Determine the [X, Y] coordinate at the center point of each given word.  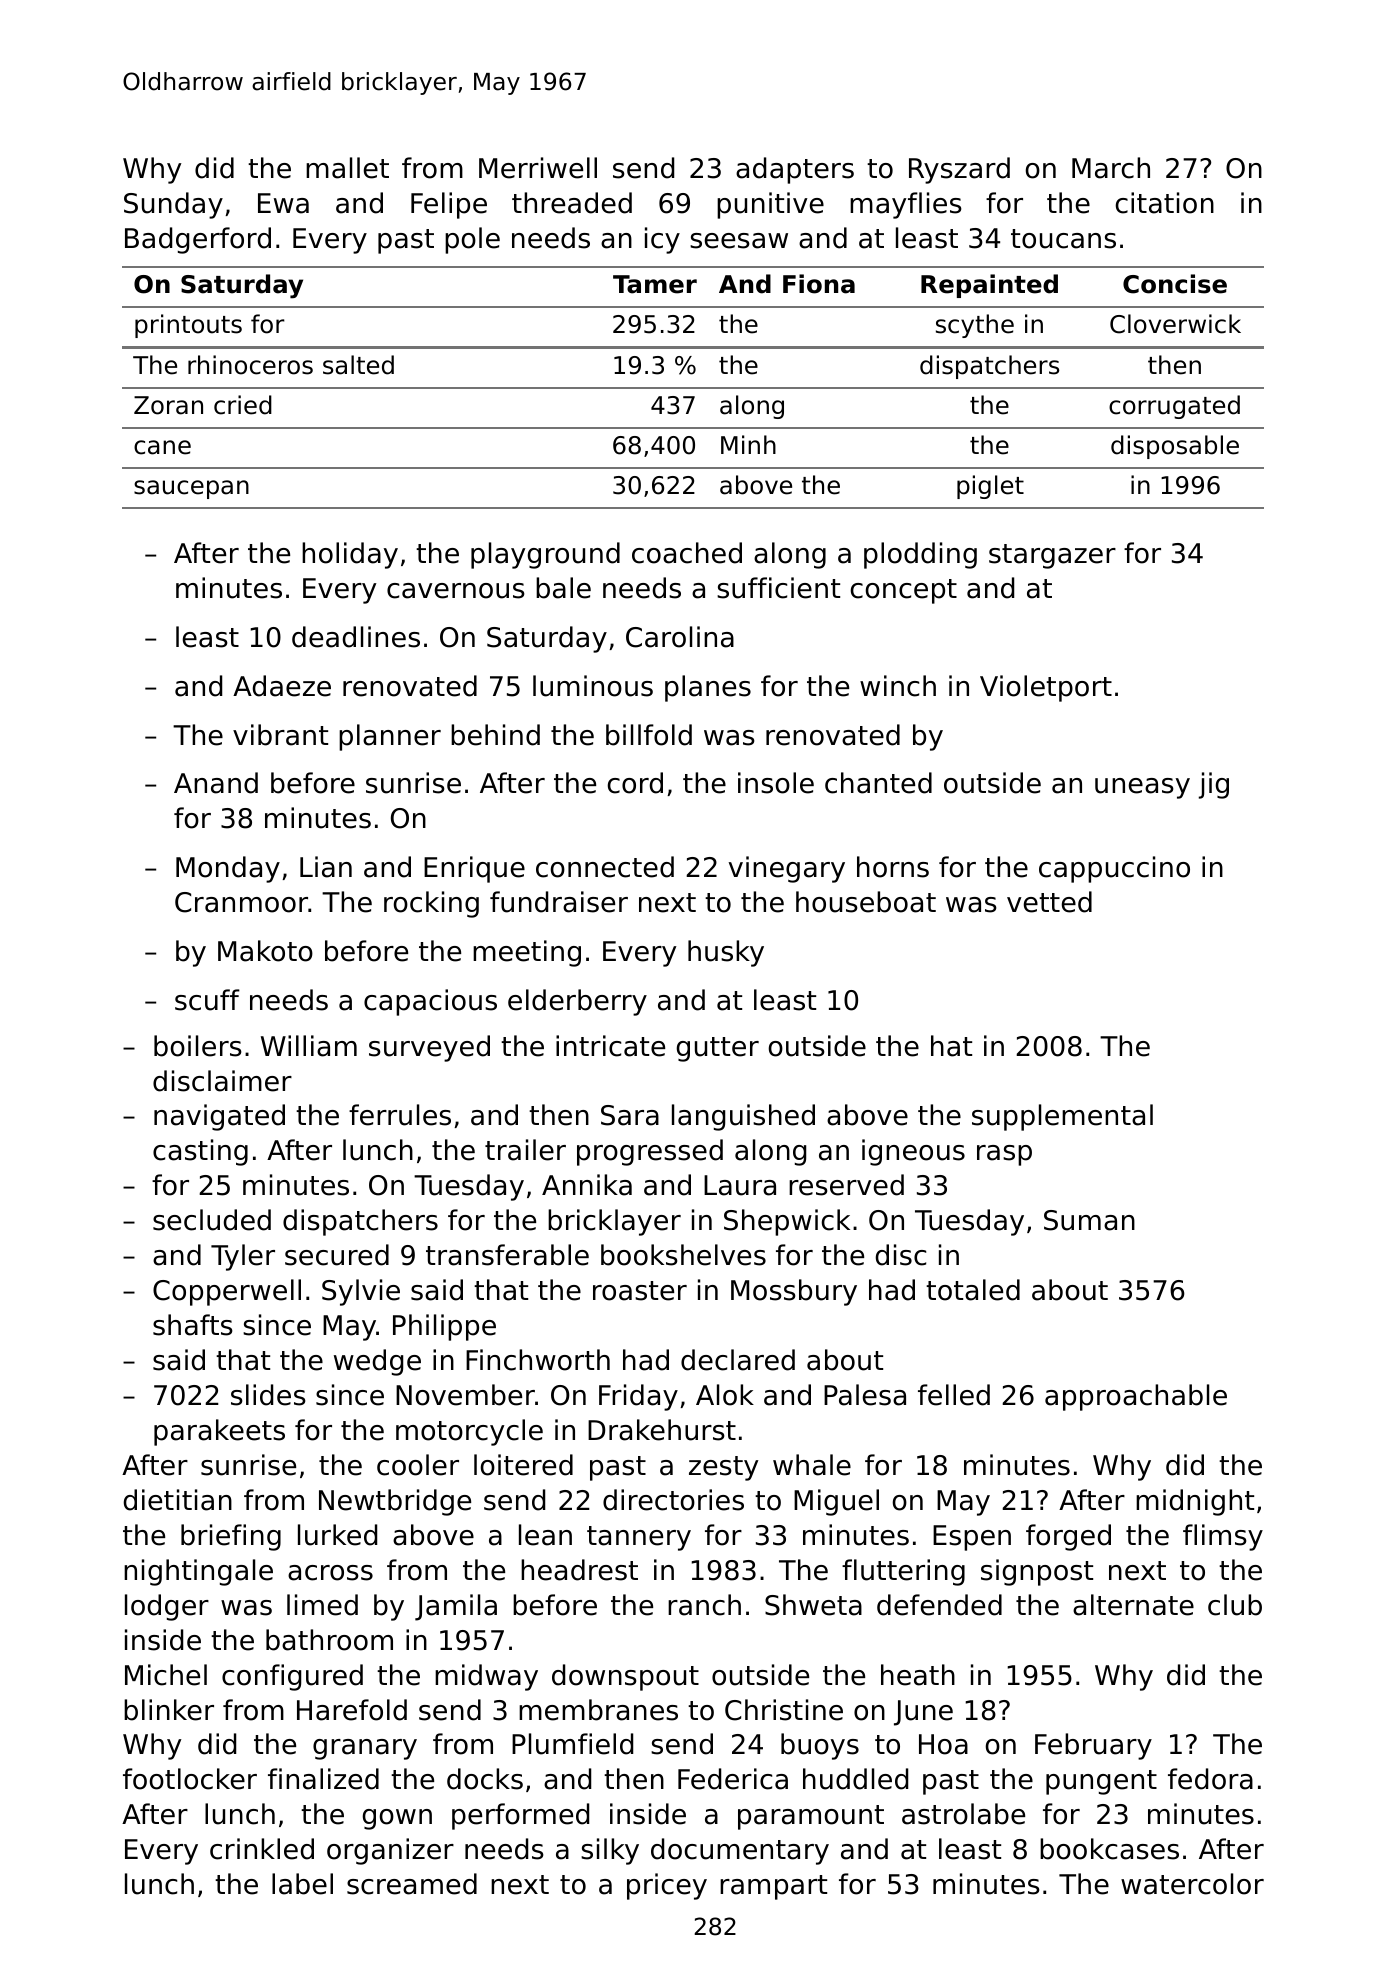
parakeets [219, 1432]
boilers [198, 1046]
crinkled [262, 1849]
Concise [1175, 284]
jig [1214, 785]
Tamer [655, 284]
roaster [640, 1291]
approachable [1136, 1397]
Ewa [283, 203]
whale [812, 1465]
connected [605, 867]
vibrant [280, 735]
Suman [1089, 1220]
